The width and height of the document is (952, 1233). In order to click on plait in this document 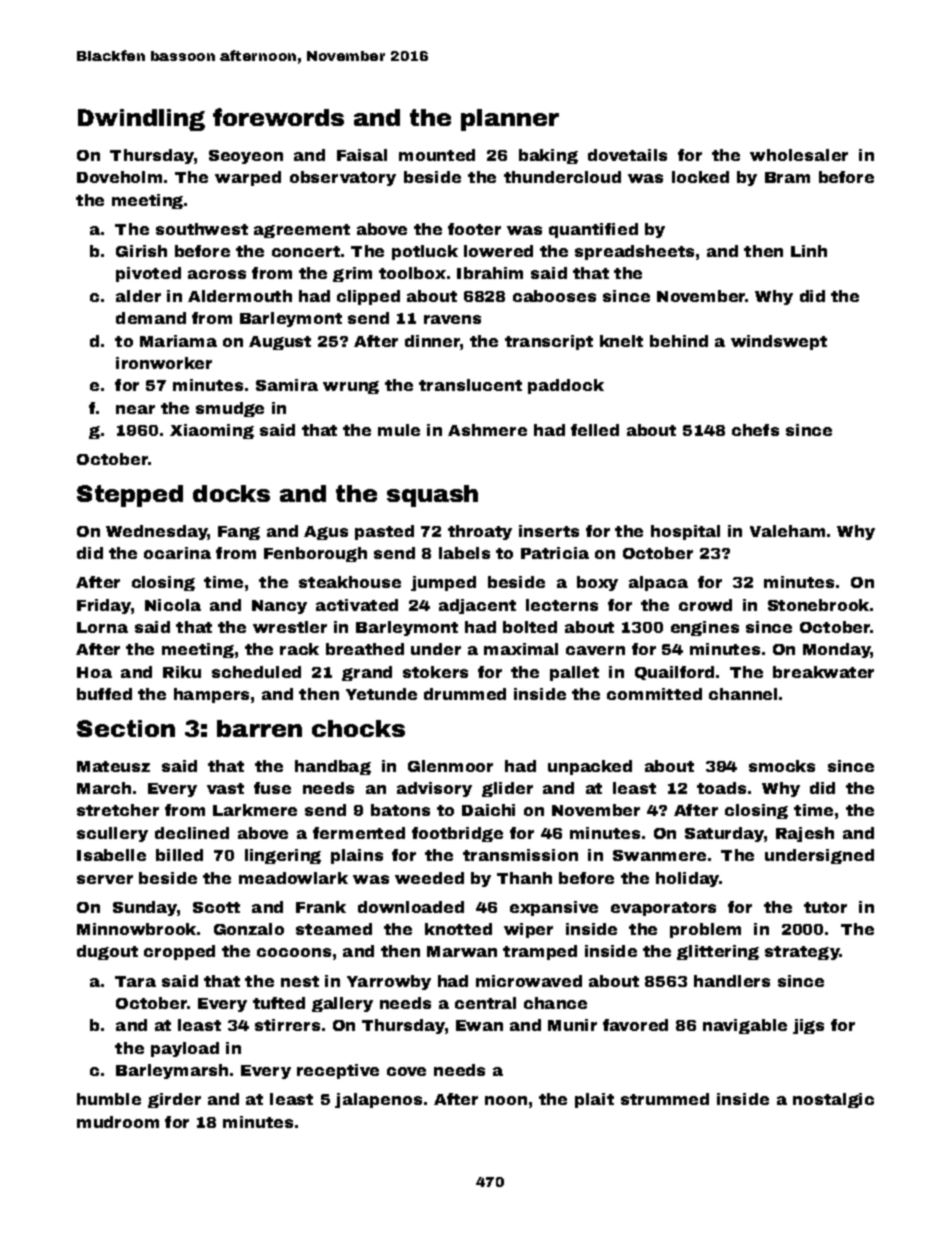, I will do `click(594, 1100)`.
